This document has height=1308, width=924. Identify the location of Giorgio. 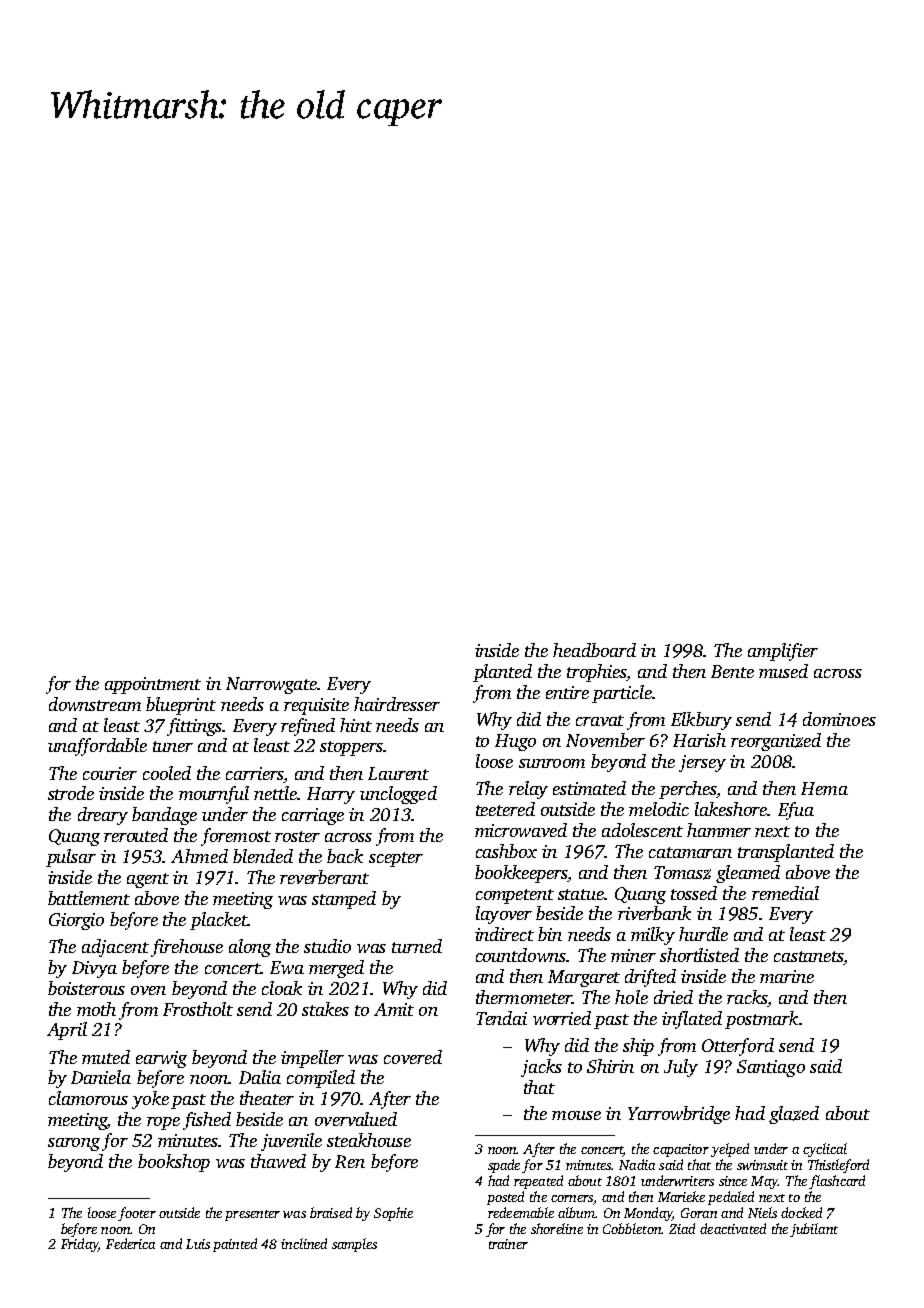
(76, 921).
